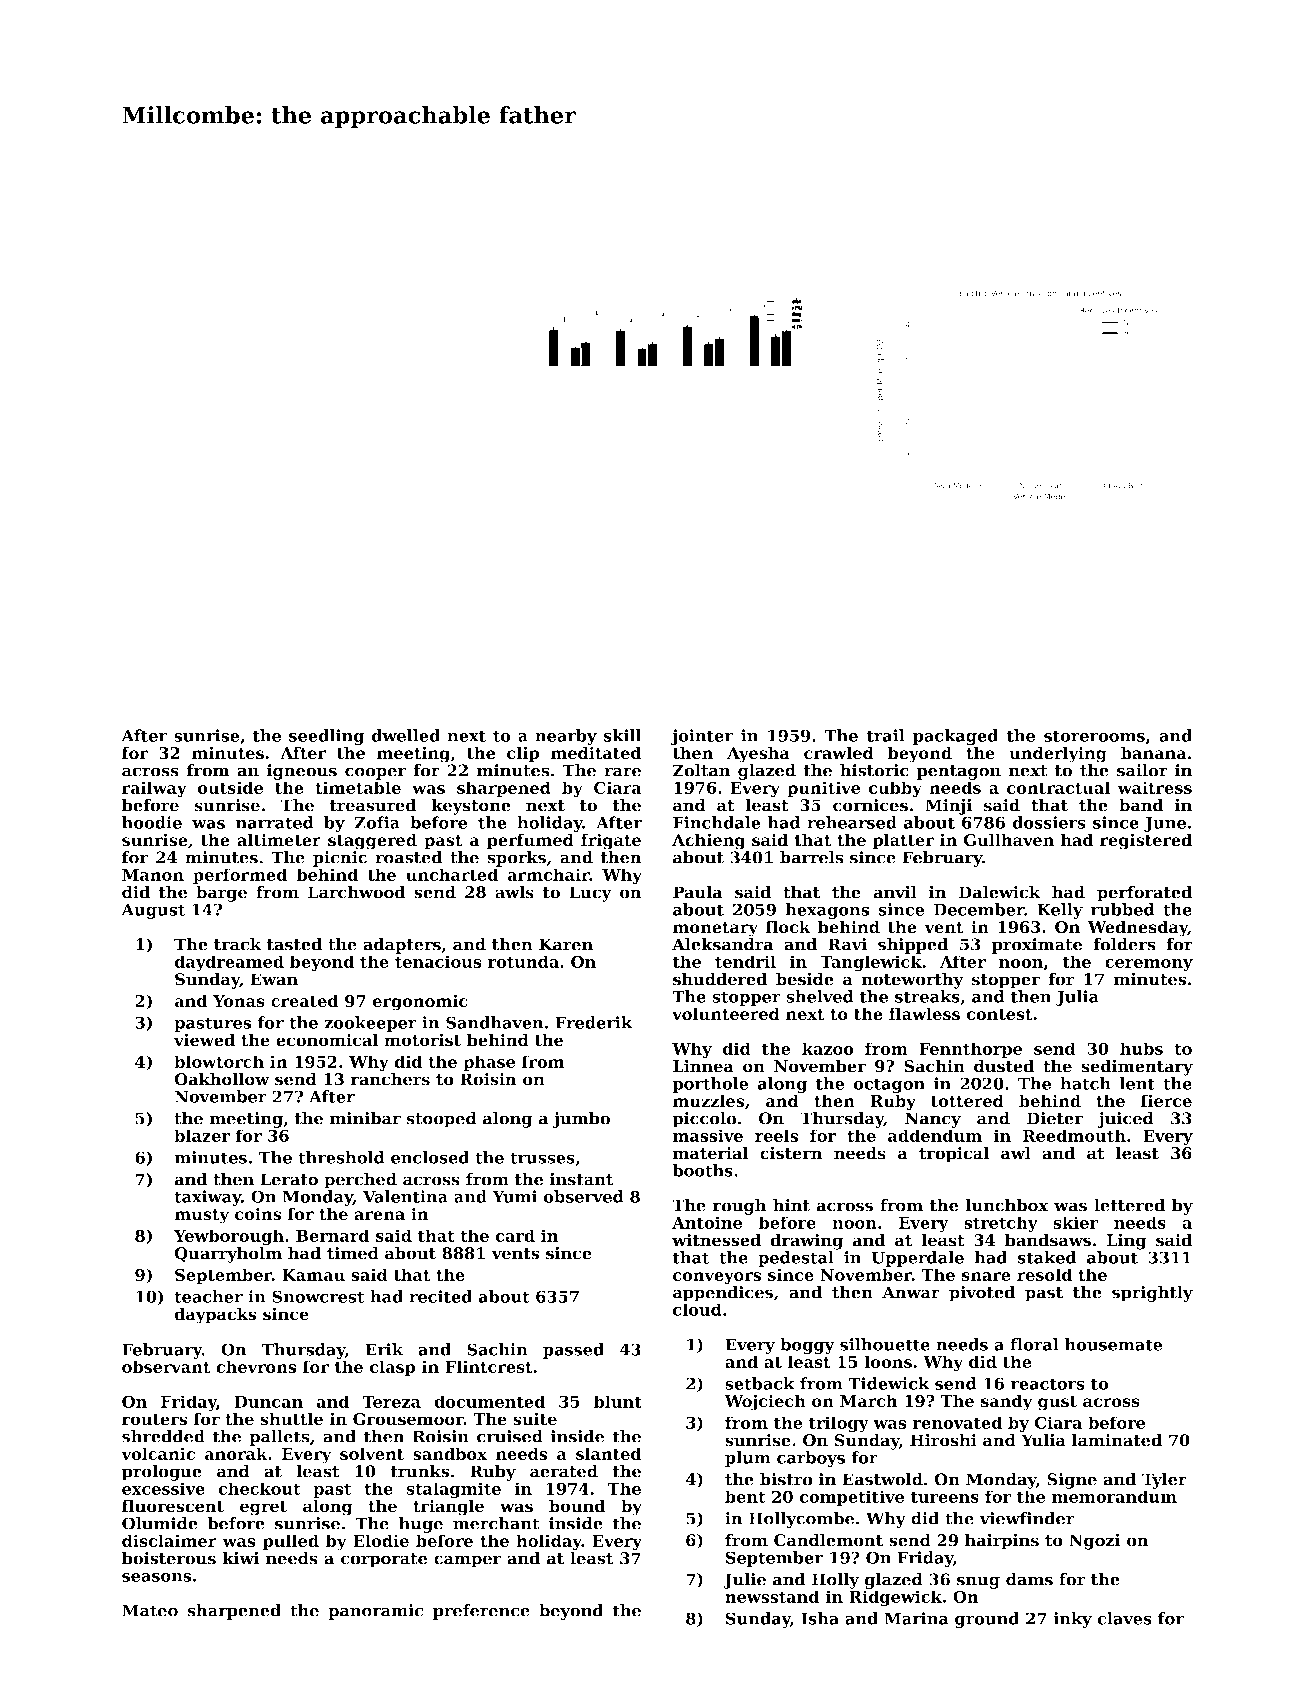  What do you see at coordinates (221, 894) in the screenshot?
I see `barge` at bounding box center [221, 894].
